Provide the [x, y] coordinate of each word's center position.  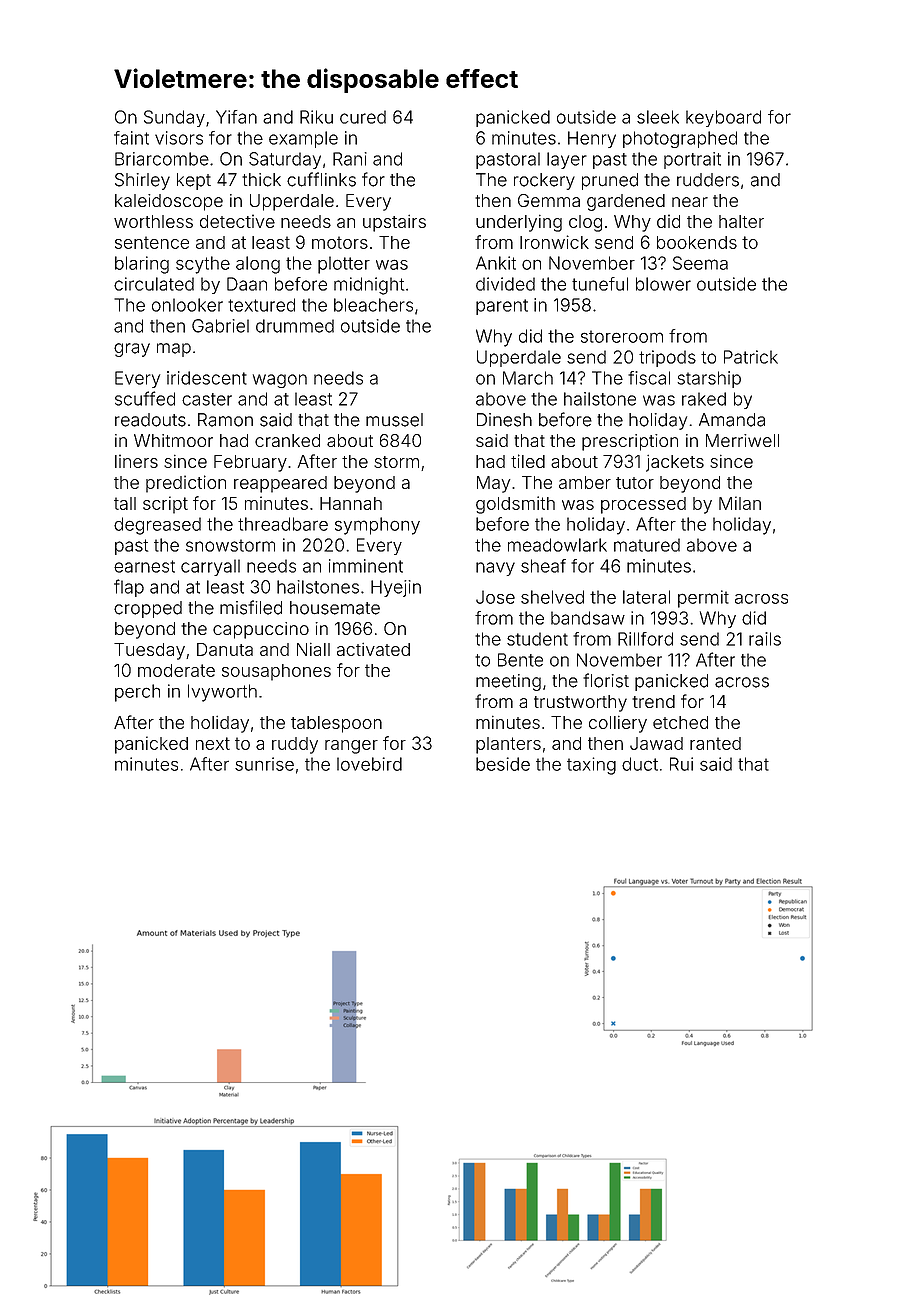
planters [508, 745]
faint [131, 138]
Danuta [225, 649]
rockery [544, 181]
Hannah [351, 503]
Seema [700, 263]
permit [703, 599]
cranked [287, 440]
